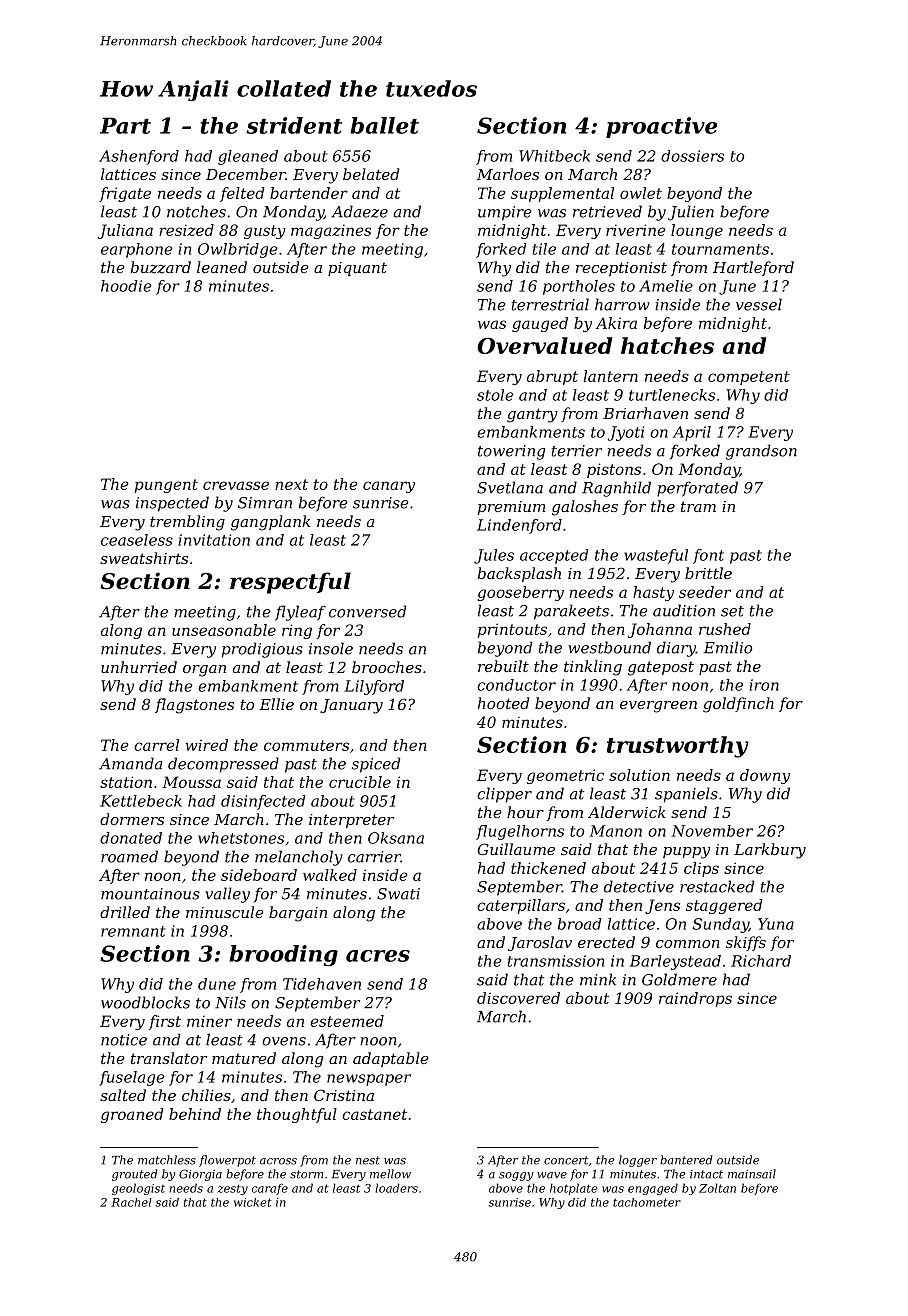  What do you see at coordinates (504, 795) in the image?
I see `clipper` at bounding box center [504, 795].
